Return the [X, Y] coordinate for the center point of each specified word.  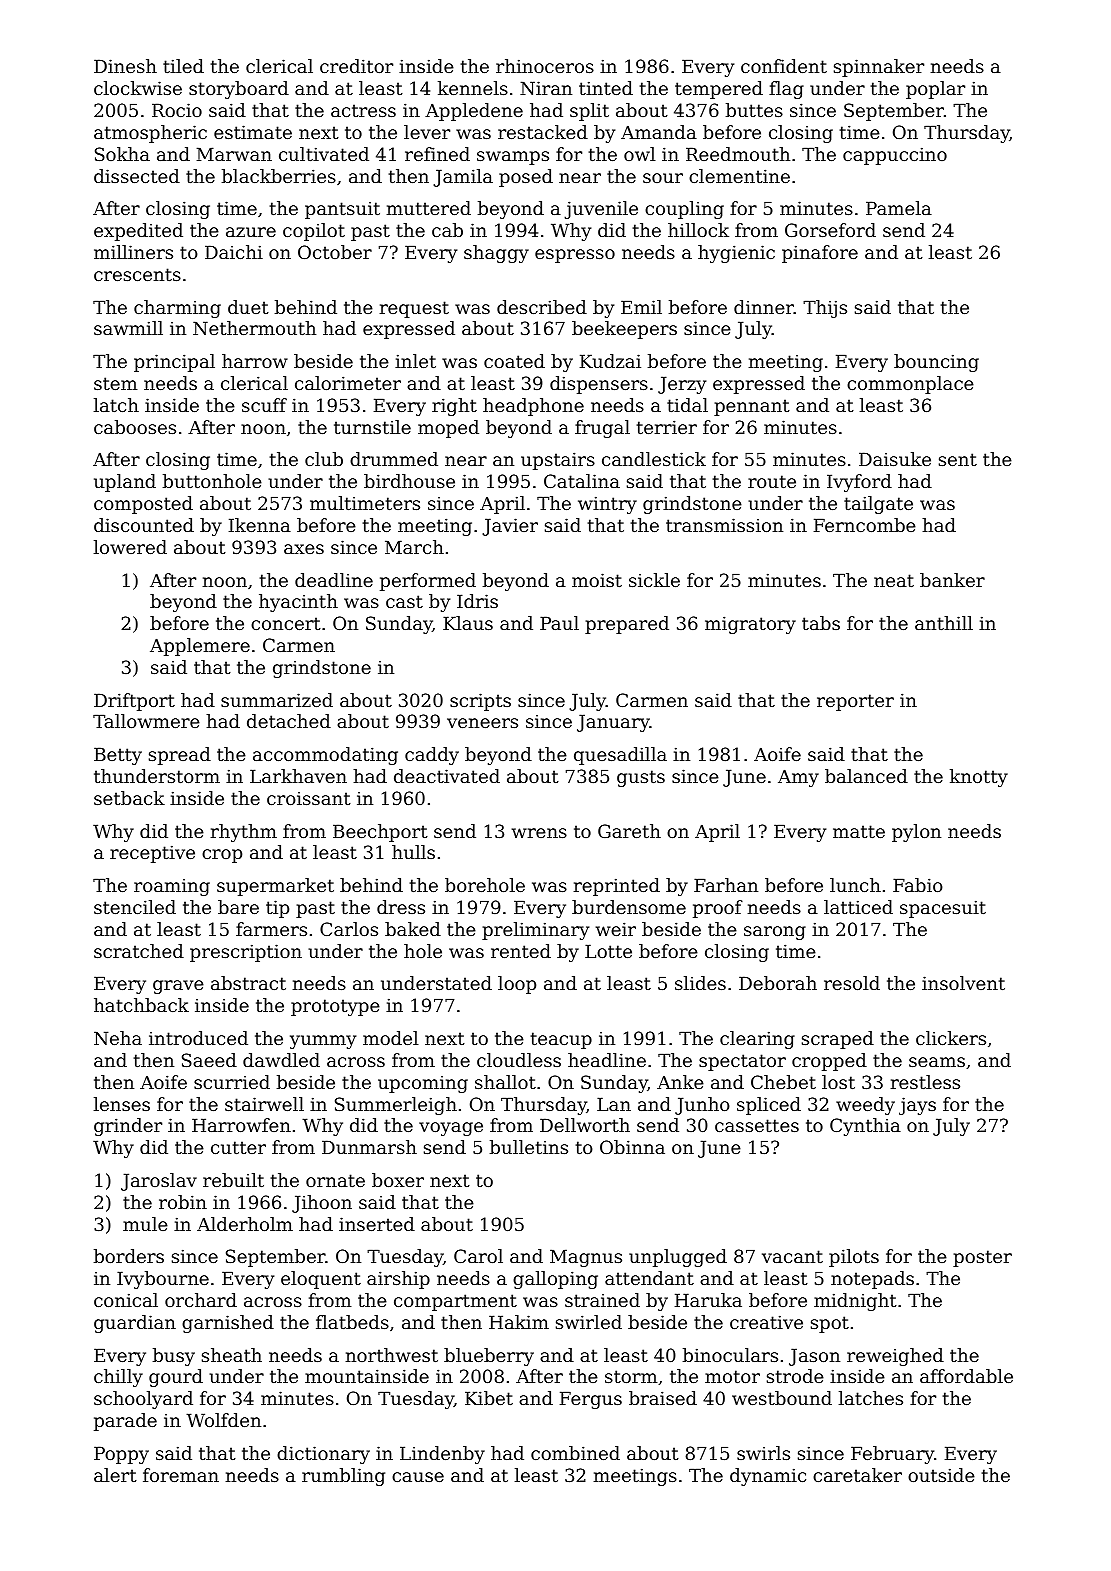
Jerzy [682, 385]
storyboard [239, 90]
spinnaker [879, 68]
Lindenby [442, 1455]
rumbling [343, 1477]
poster [982, 1258]
